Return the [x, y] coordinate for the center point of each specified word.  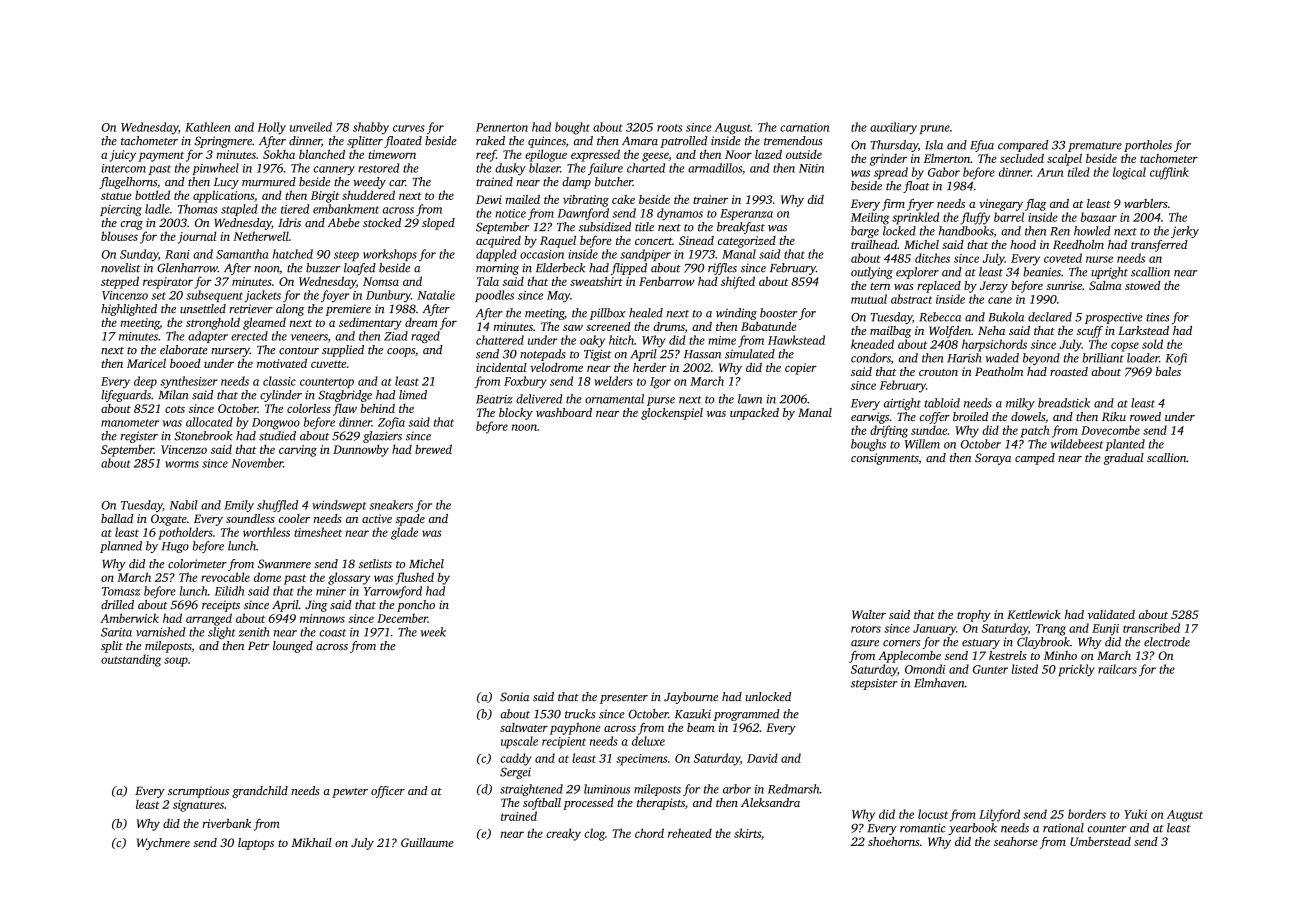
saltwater [524, 727]
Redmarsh [794, 789]
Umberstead [1100, 841]
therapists [661, 804]
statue [116, 196]
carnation [804, 127]
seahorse [1016, 841]
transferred [1159, 246]
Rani [177, 254]
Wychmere [163, 844]
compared [1023, 146]
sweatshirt [596, 281]
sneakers [391, 505]
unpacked [754, 414]
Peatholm [999, 371]
